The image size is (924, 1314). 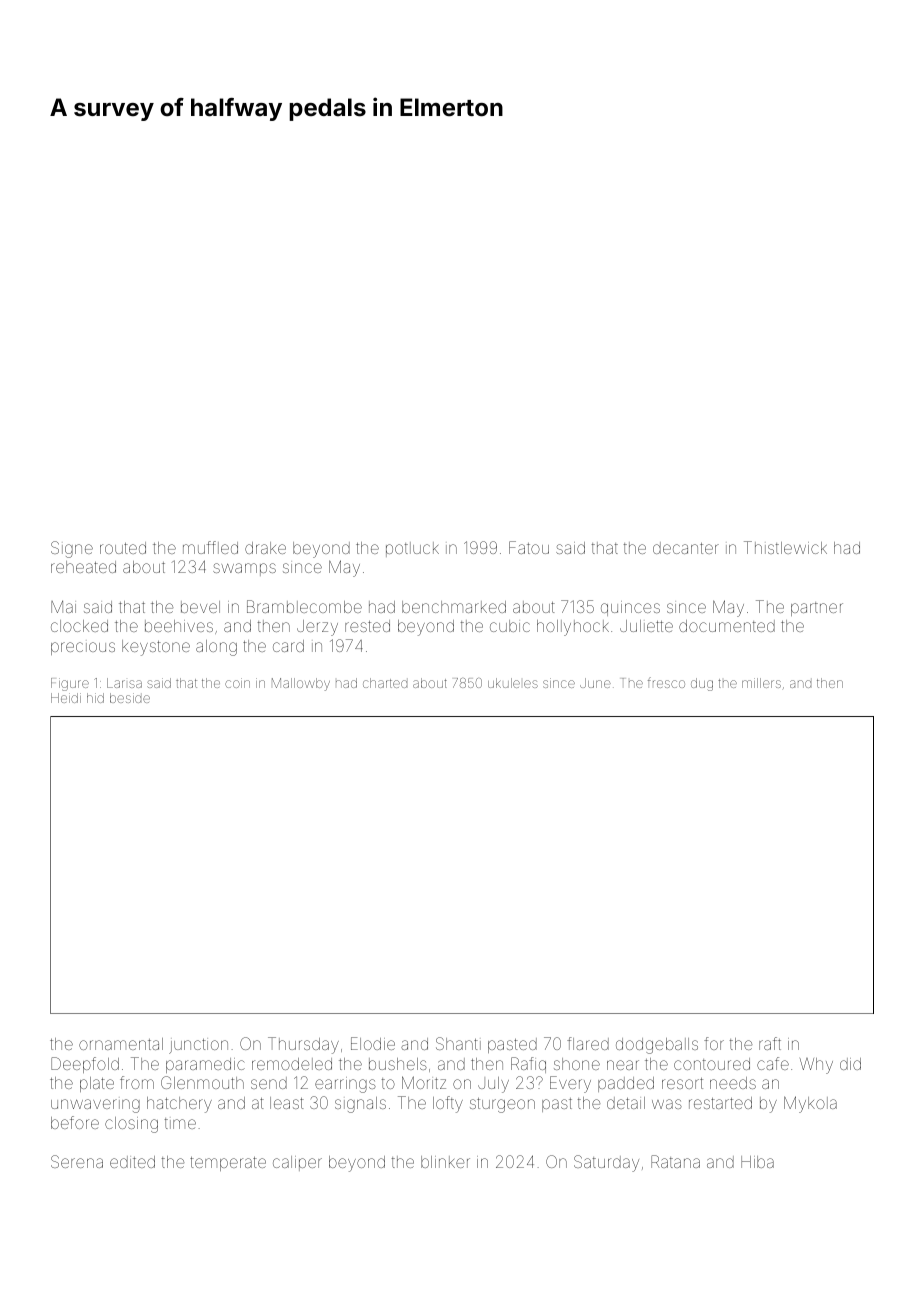 What do you see at coordinates (385, 683) in the screenshot?
I see `charted` at bounding box center [385, 683].
